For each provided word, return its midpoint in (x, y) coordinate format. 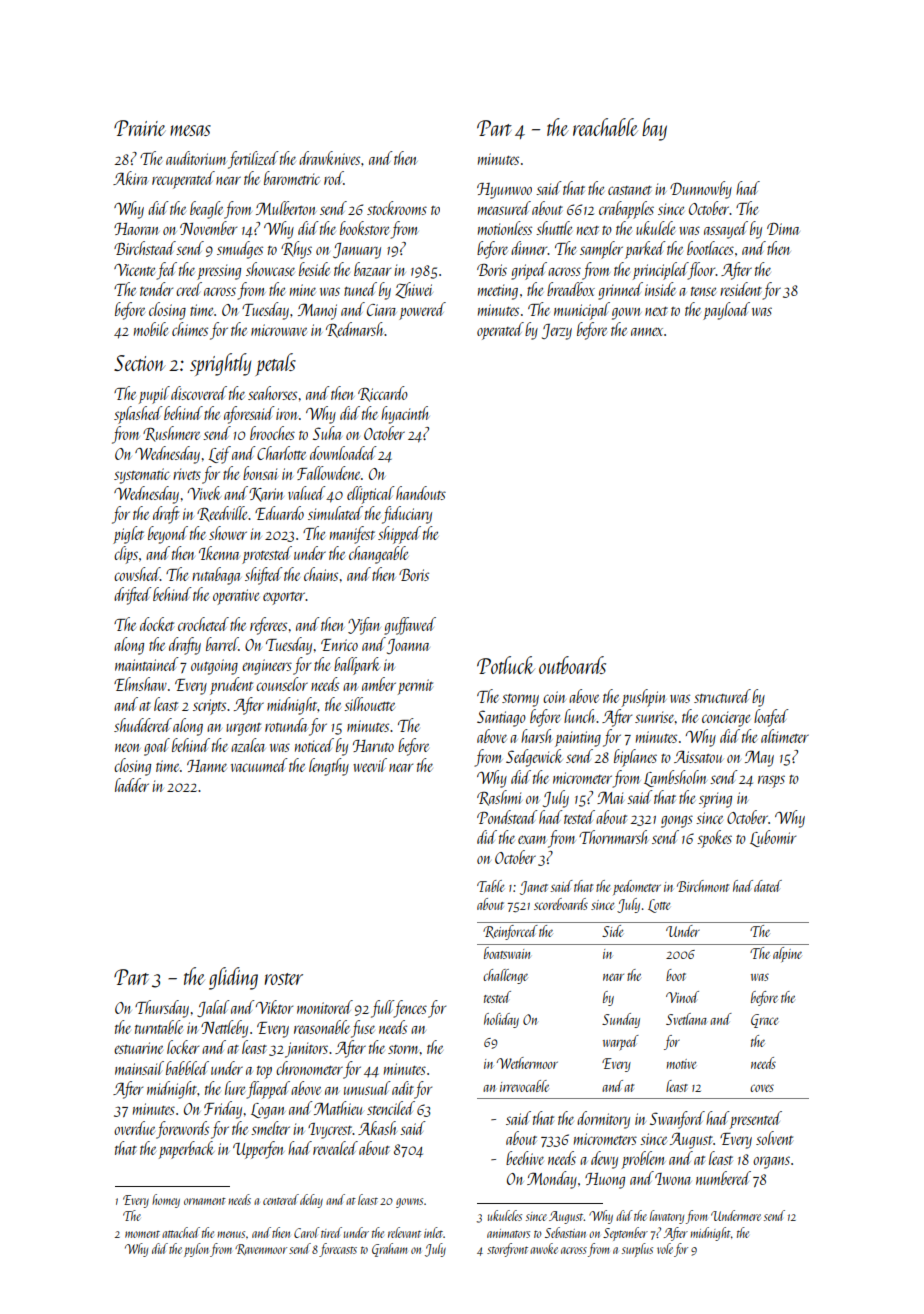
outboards (572, 665)
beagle (206, 210)
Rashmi (499, 798)
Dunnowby (701, 190)
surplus (637, 1250)
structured (722, 696)
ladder (132, 785)
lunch (579, 716)
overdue (134, 1128)
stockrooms (397, 208)
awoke (544, 1248)
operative (236, 597)
